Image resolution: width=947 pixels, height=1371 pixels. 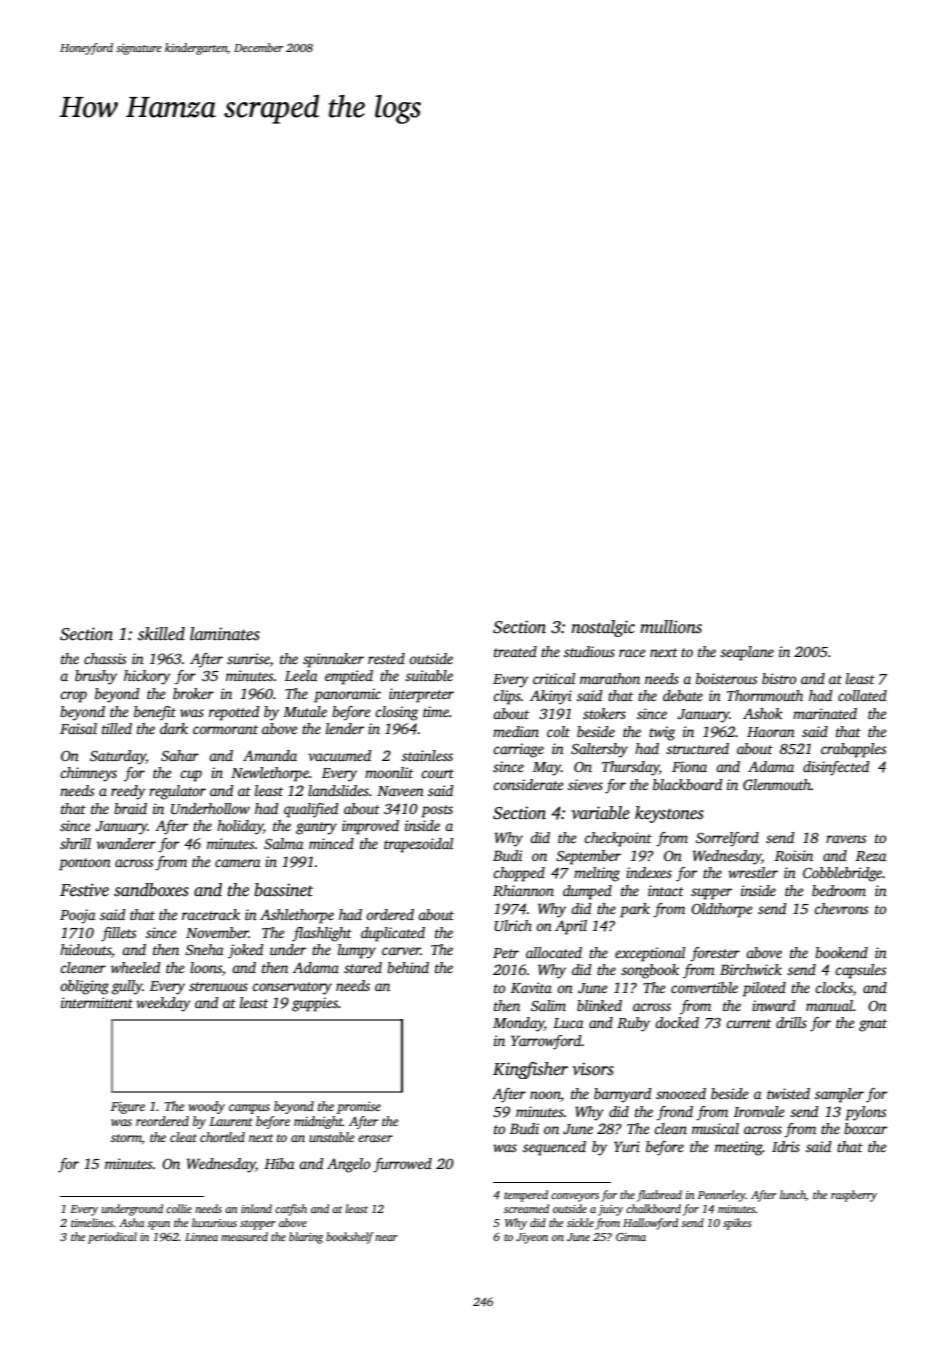 What do you see at coordinates (603, 628) in the screenshot?
I see `nostalgic` at bounding box center [603, 628].
